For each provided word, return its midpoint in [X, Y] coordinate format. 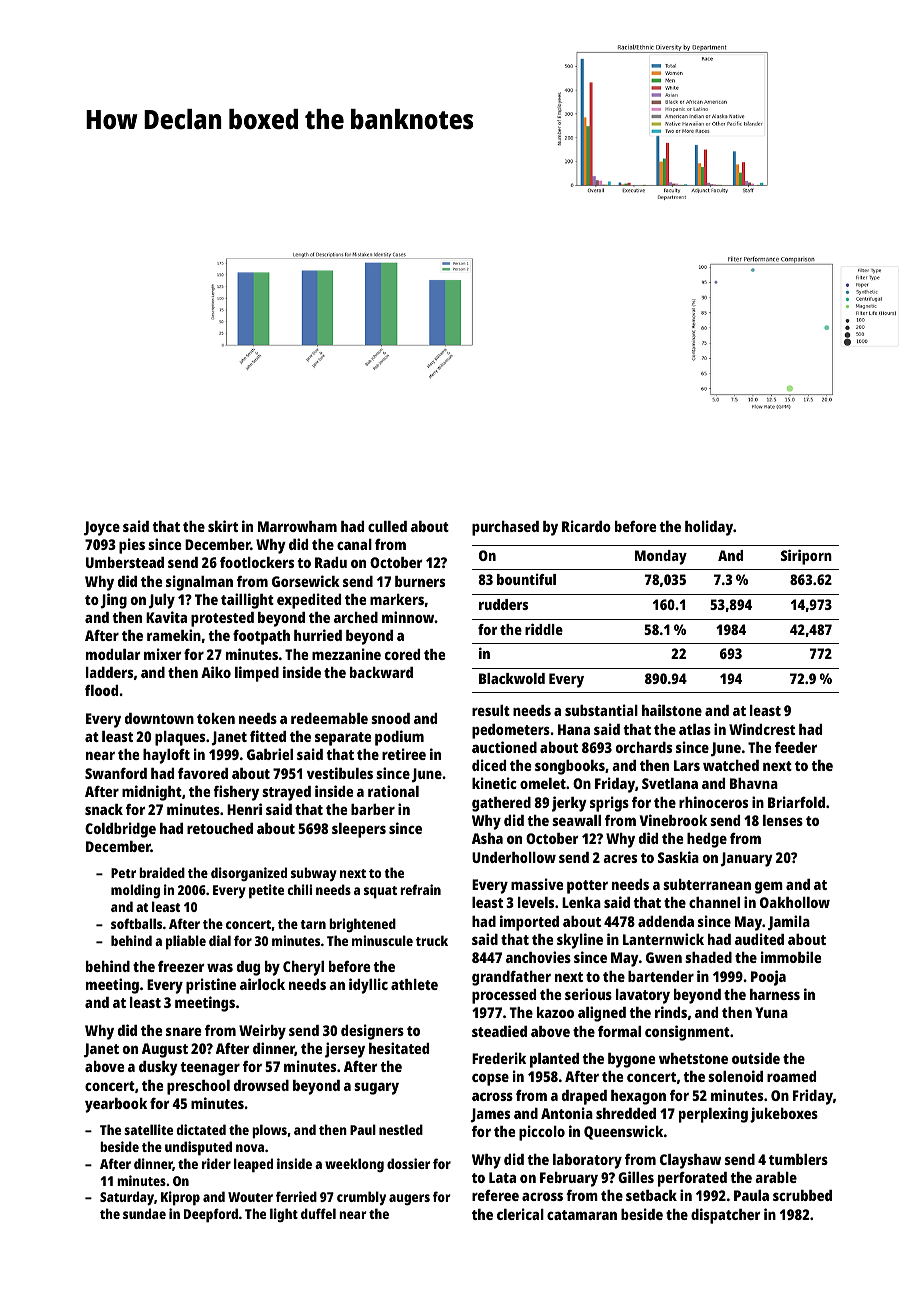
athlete [414, 984]
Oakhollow [795, 902]
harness [775, 994]
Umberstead [125, 562]
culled [387, 526]
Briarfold [796, 802]
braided [162, 872]
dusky [158, 1068]
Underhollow [514, 857]
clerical [520, 1214]
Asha [487, 838]
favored [203, 773]
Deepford [211, 1215]
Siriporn [806, 557]
